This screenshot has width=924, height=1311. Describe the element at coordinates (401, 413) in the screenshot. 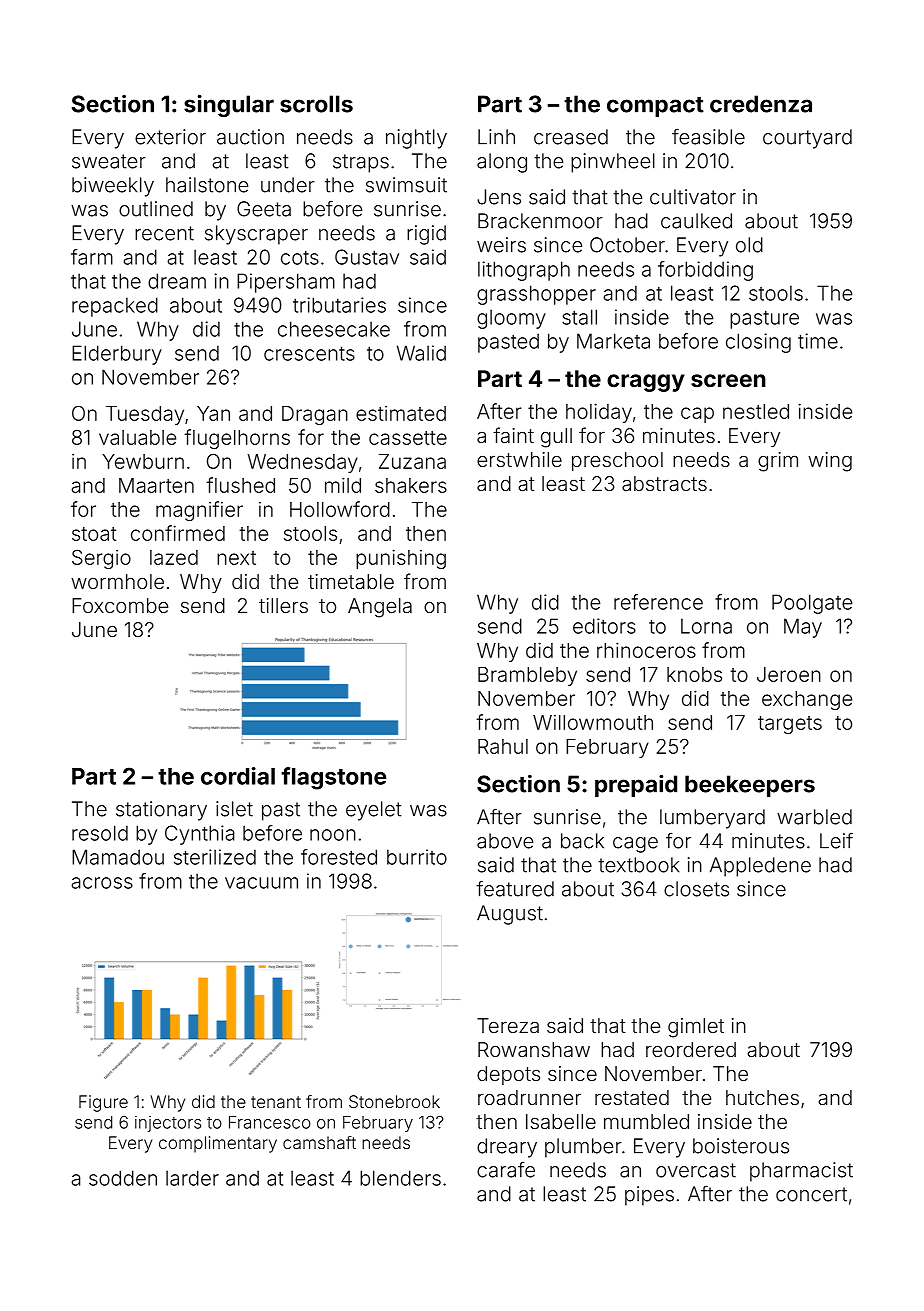

I see `estimated` at that location.
